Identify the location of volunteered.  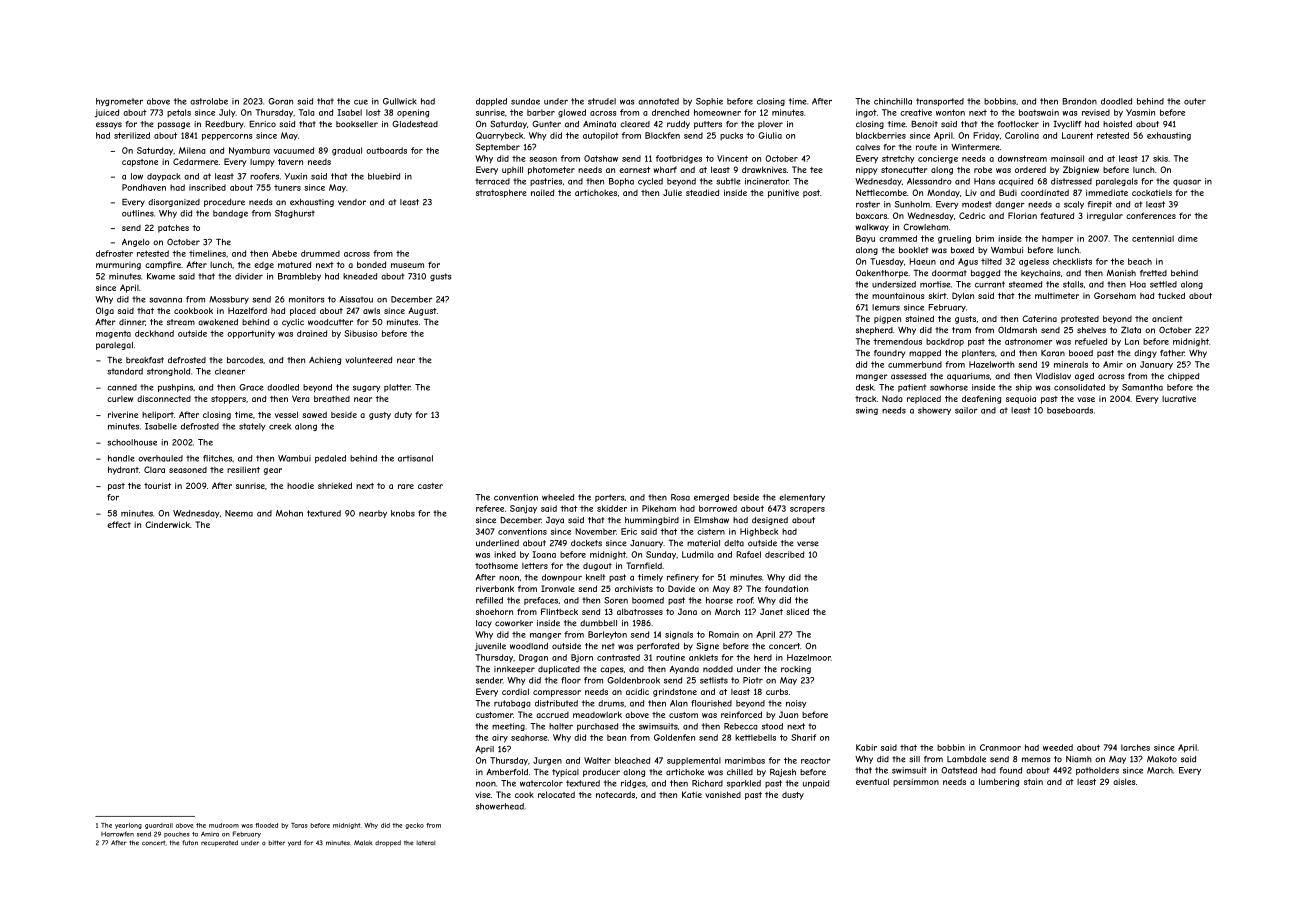
(368, 360).
